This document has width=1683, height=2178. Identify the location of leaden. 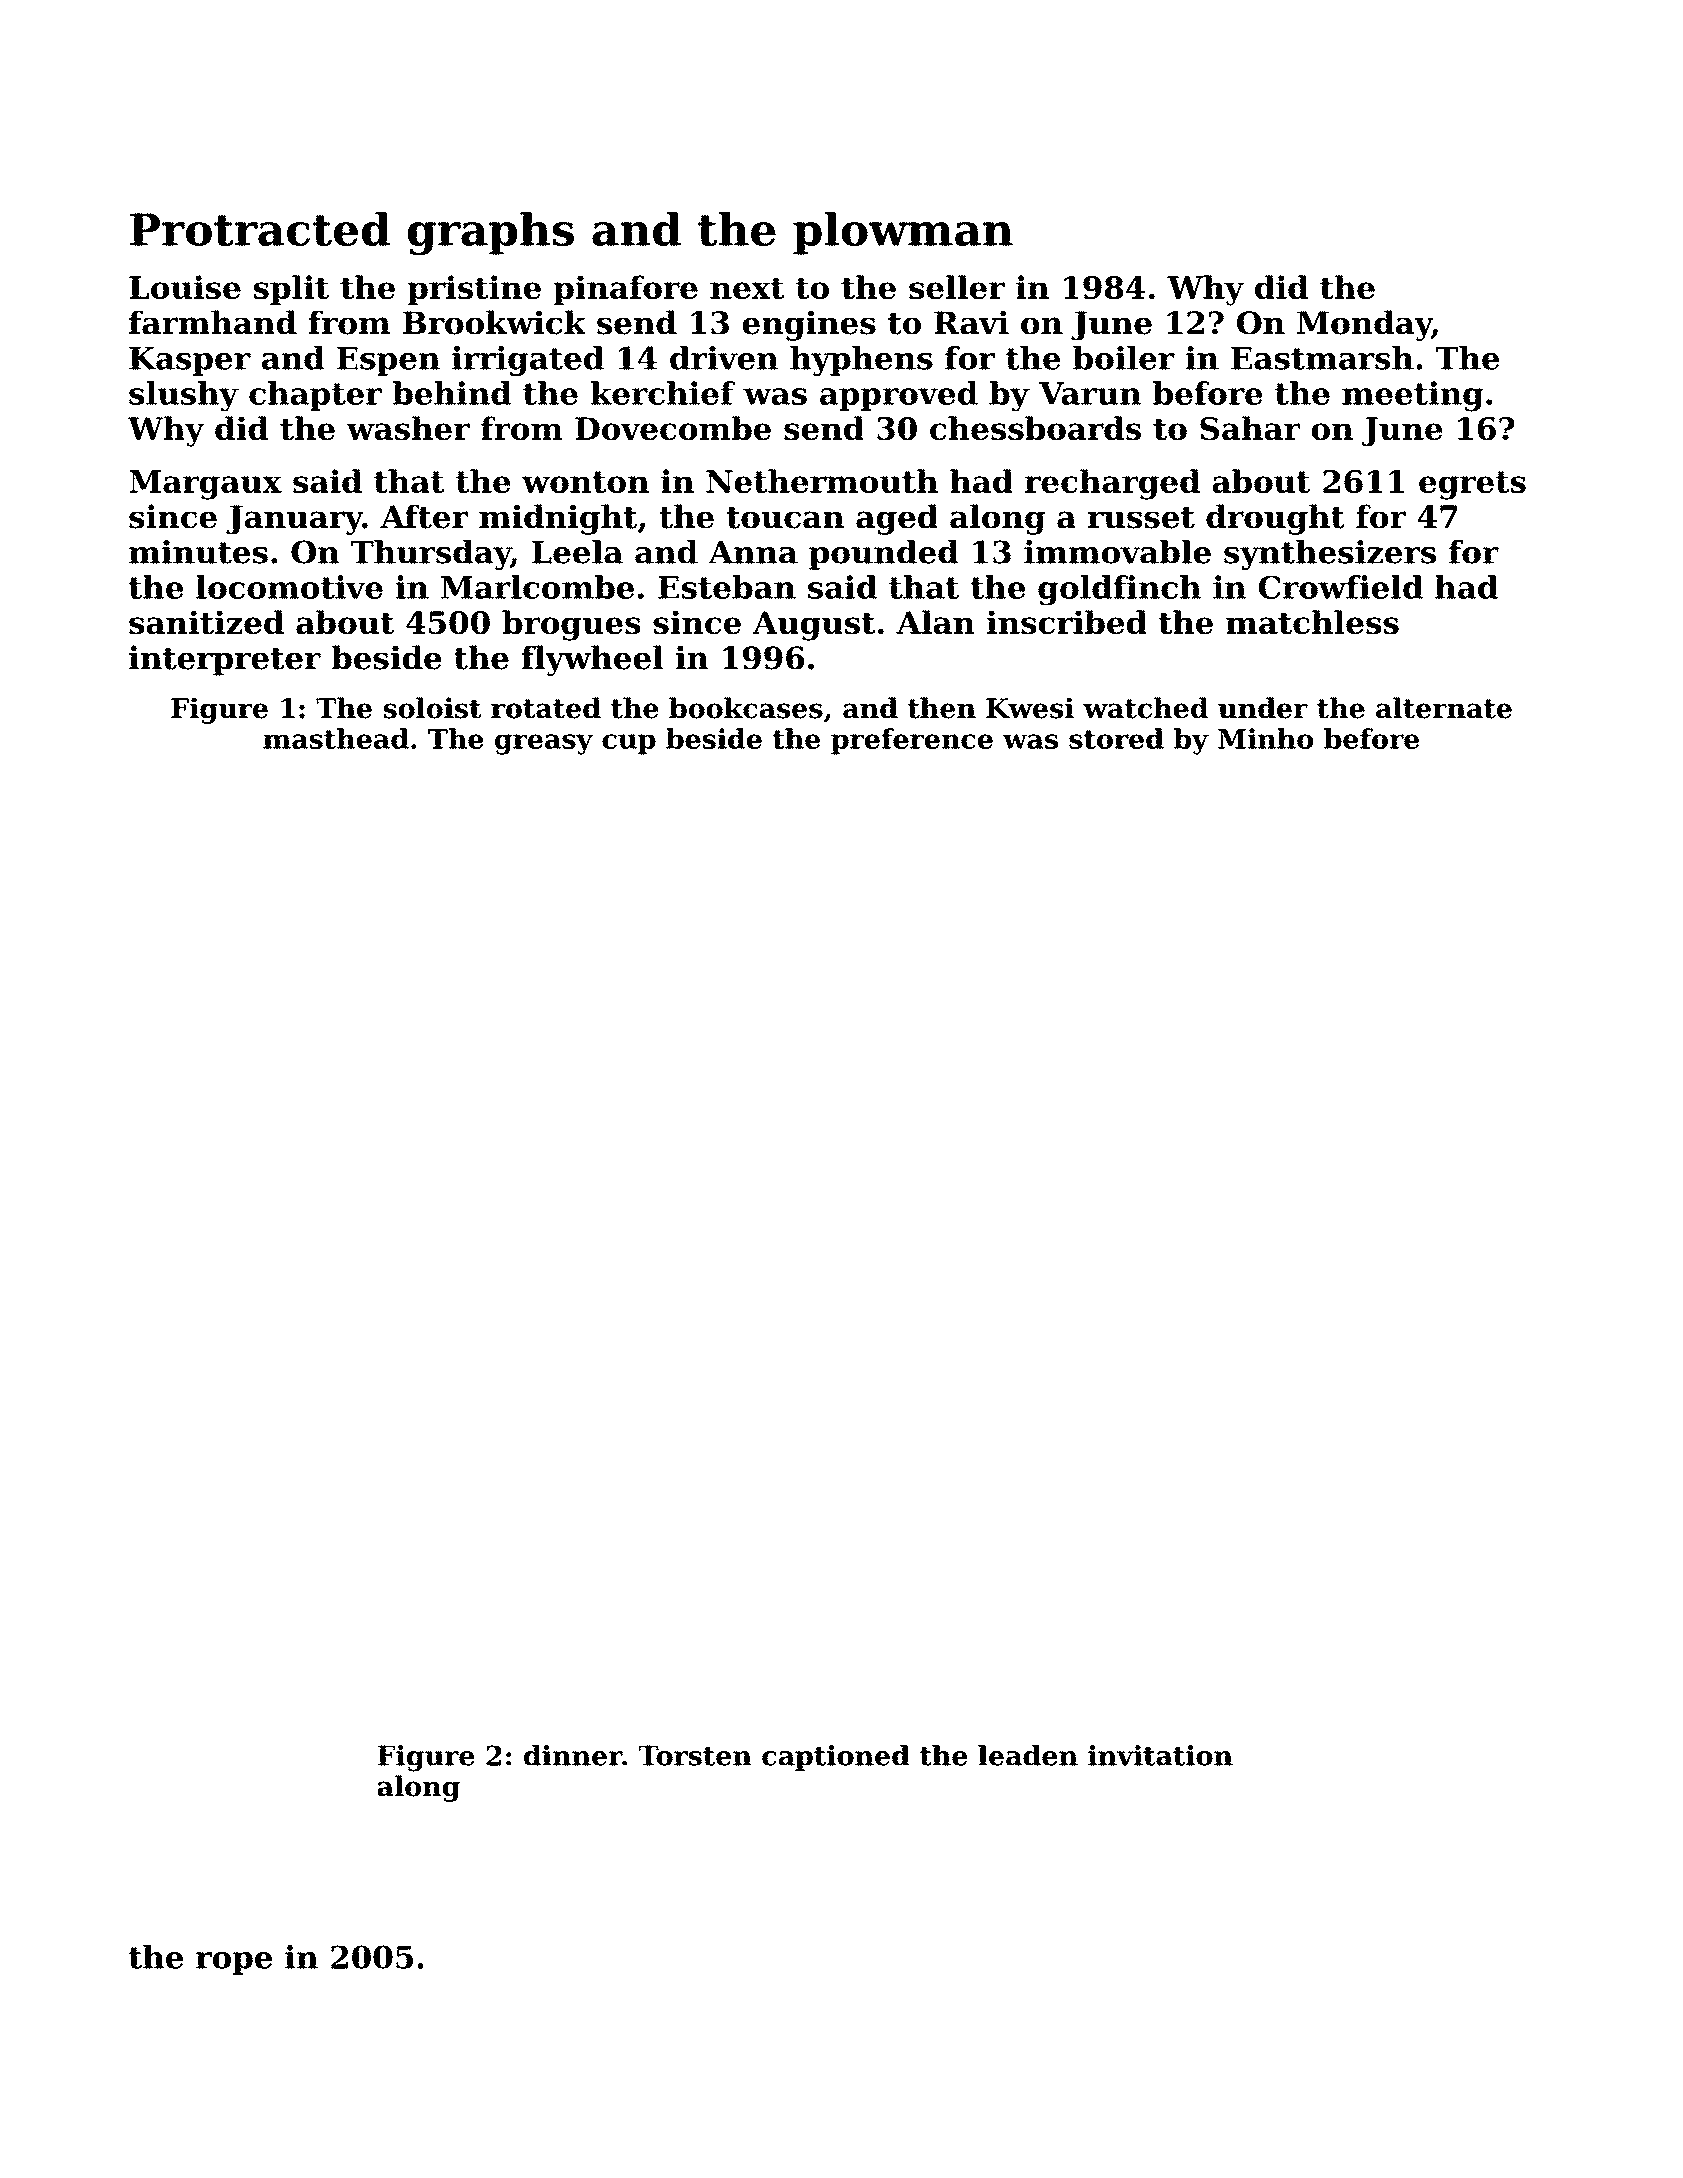
(1028, 1755).
